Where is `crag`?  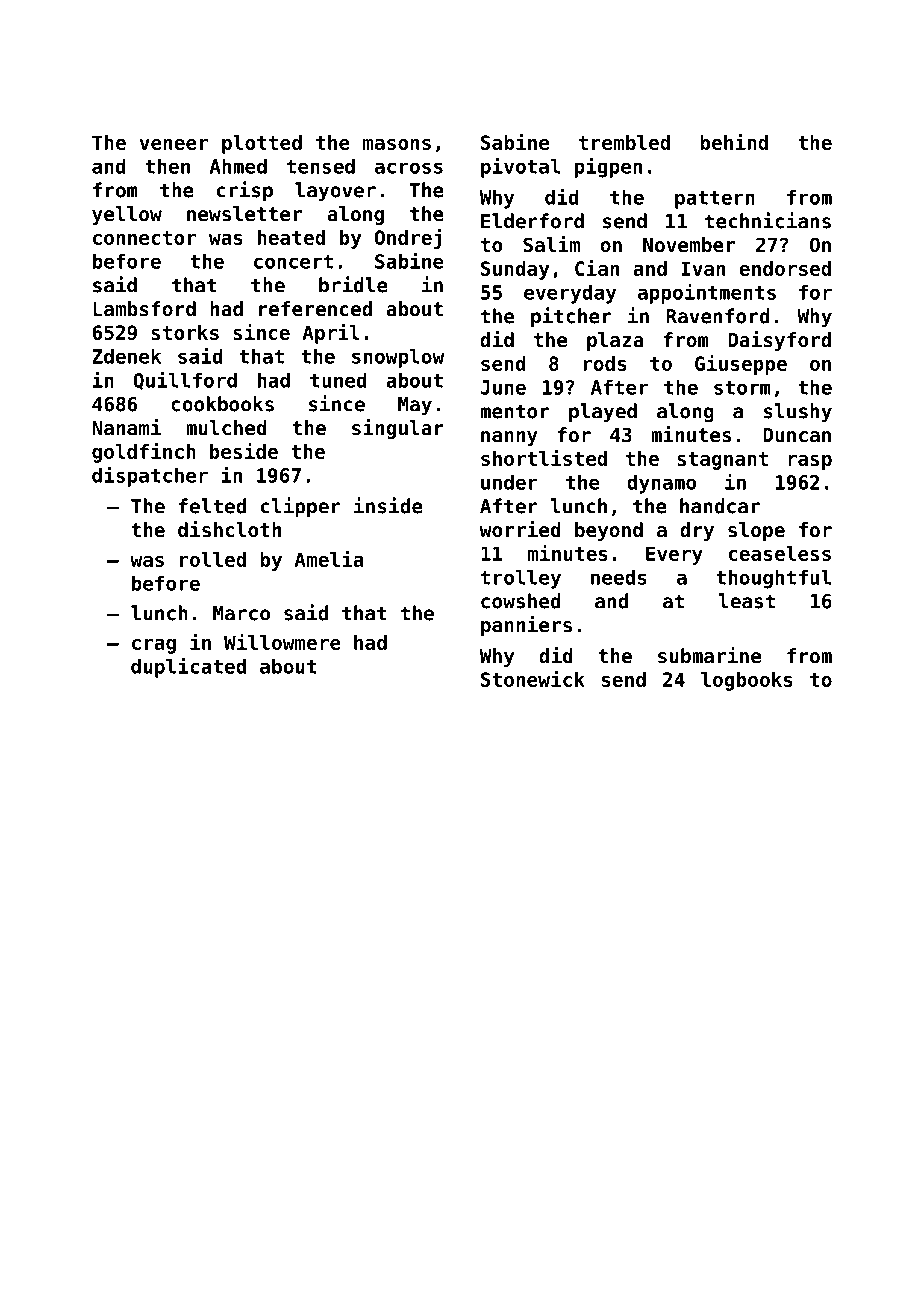 crag is located at coordinates (154, 646).
